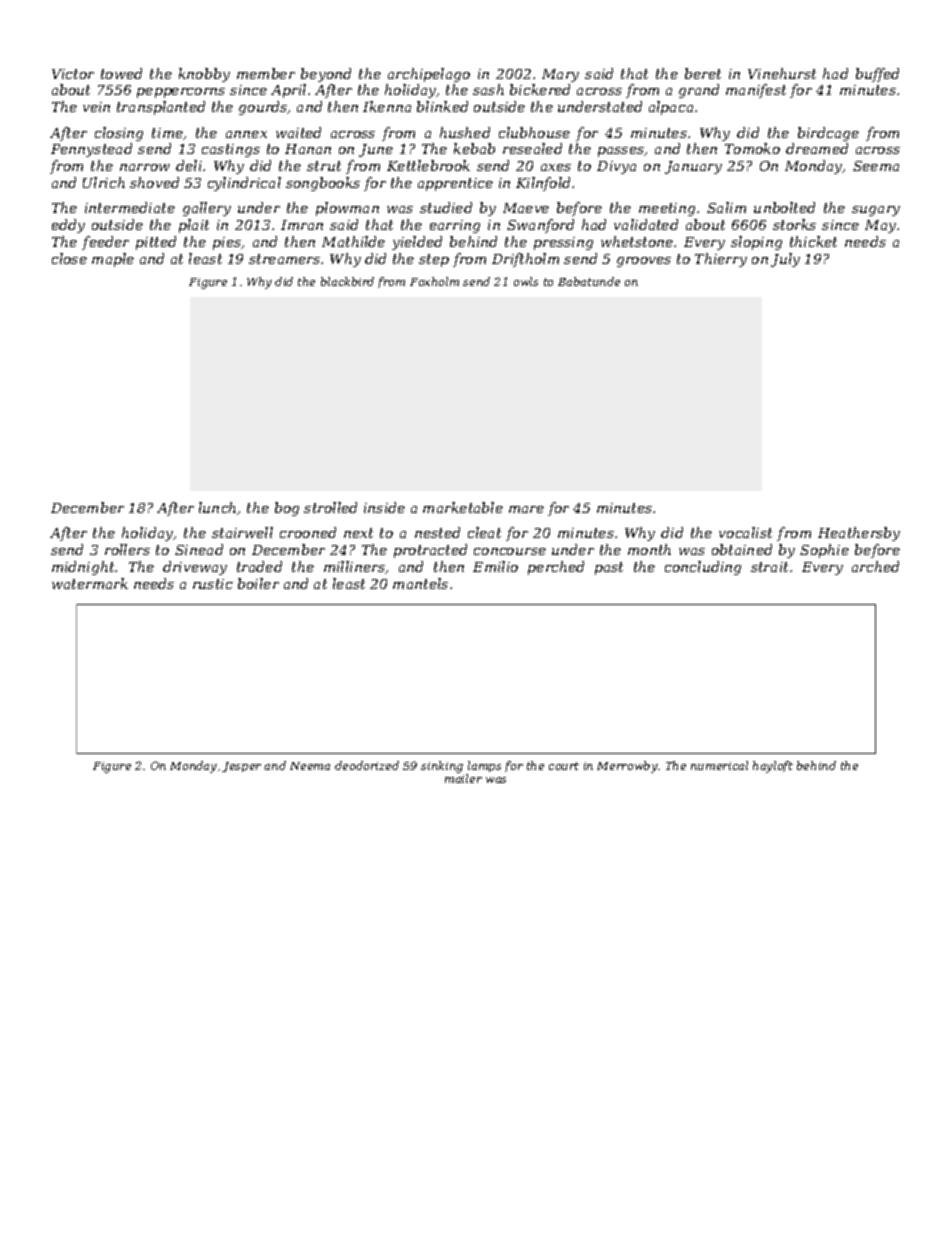 The width and height of the screenshot is (952, 1233). I want to click on stairwell, so click(242, 532).
